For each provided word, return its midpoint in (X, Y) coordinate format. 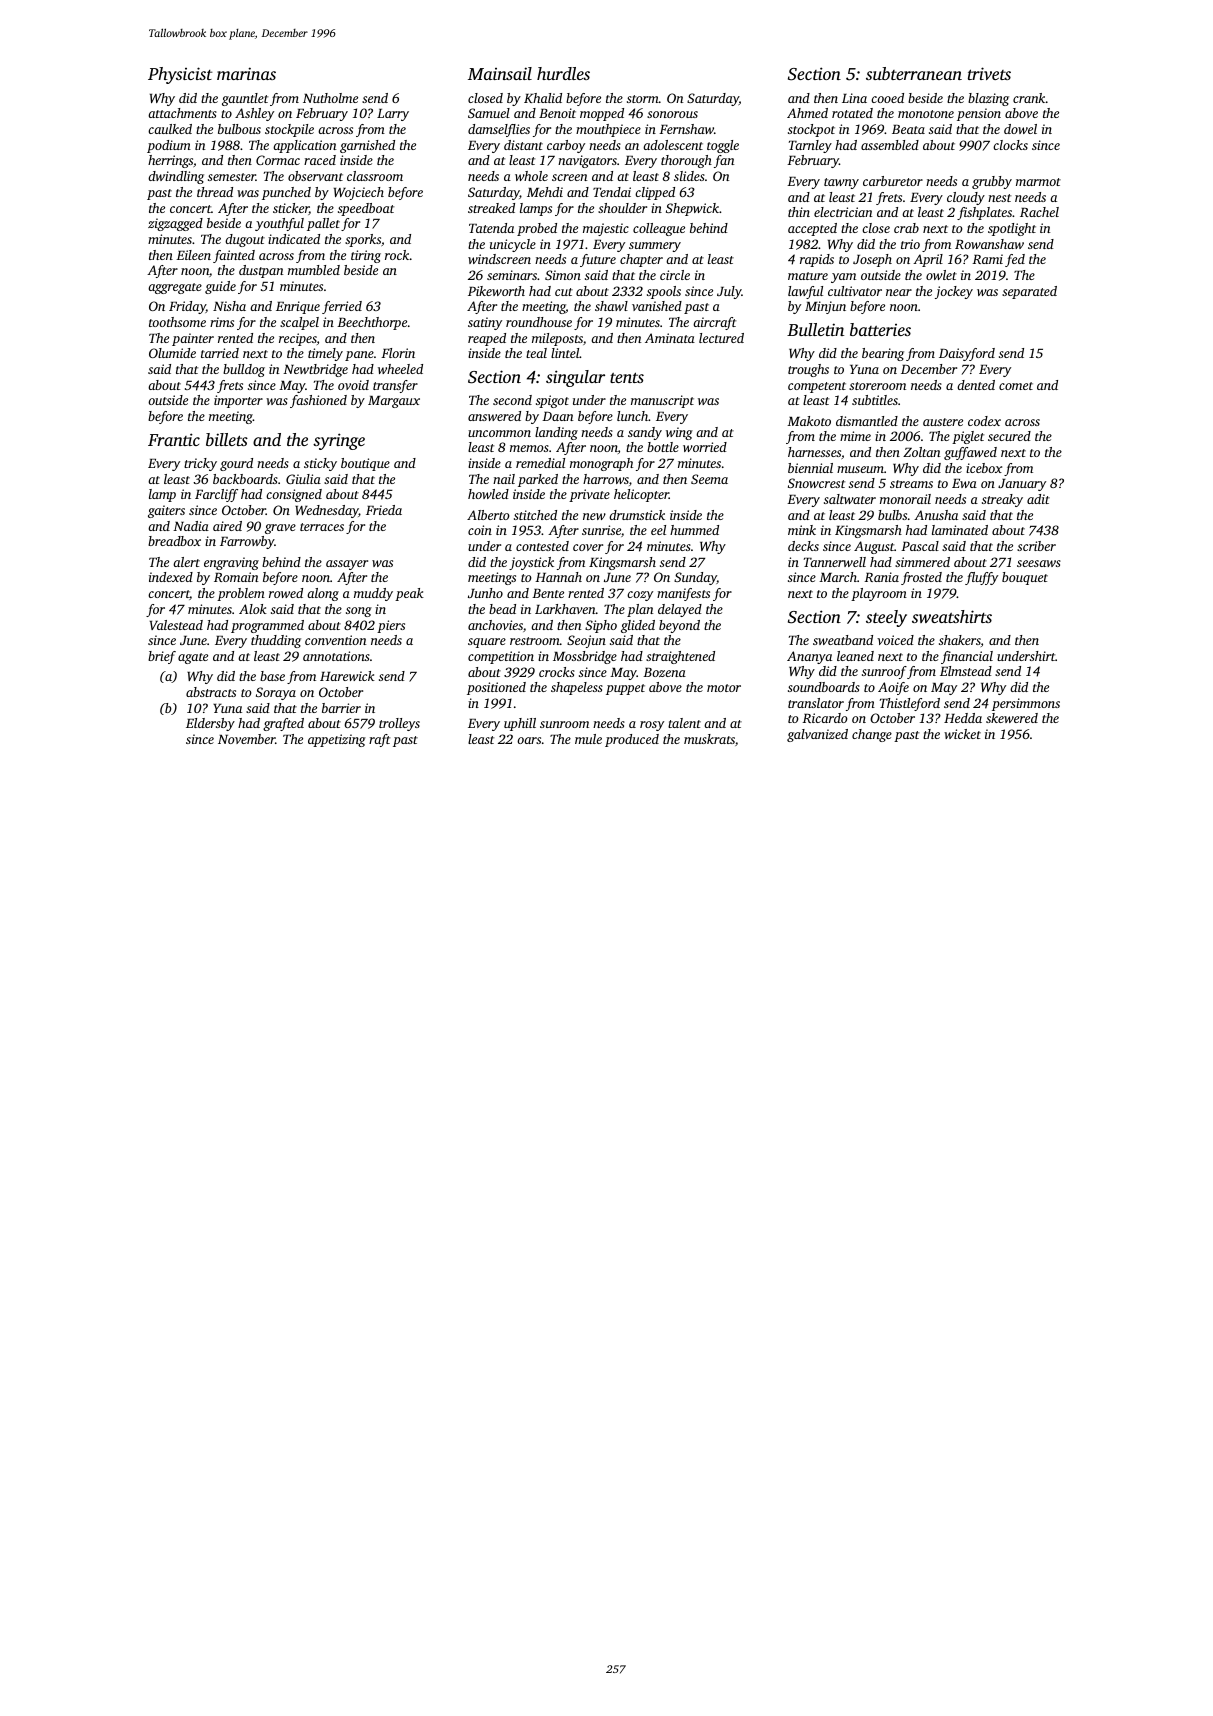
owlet (941, 275)
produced (632, 740)
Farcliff (216, 495)
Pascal (920, 546)
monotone (926, 114)
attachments (182, 113)
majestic (606, 229)
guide (220, 287)
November (246, 739)
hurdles (563, 73)
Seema (709, 479)
